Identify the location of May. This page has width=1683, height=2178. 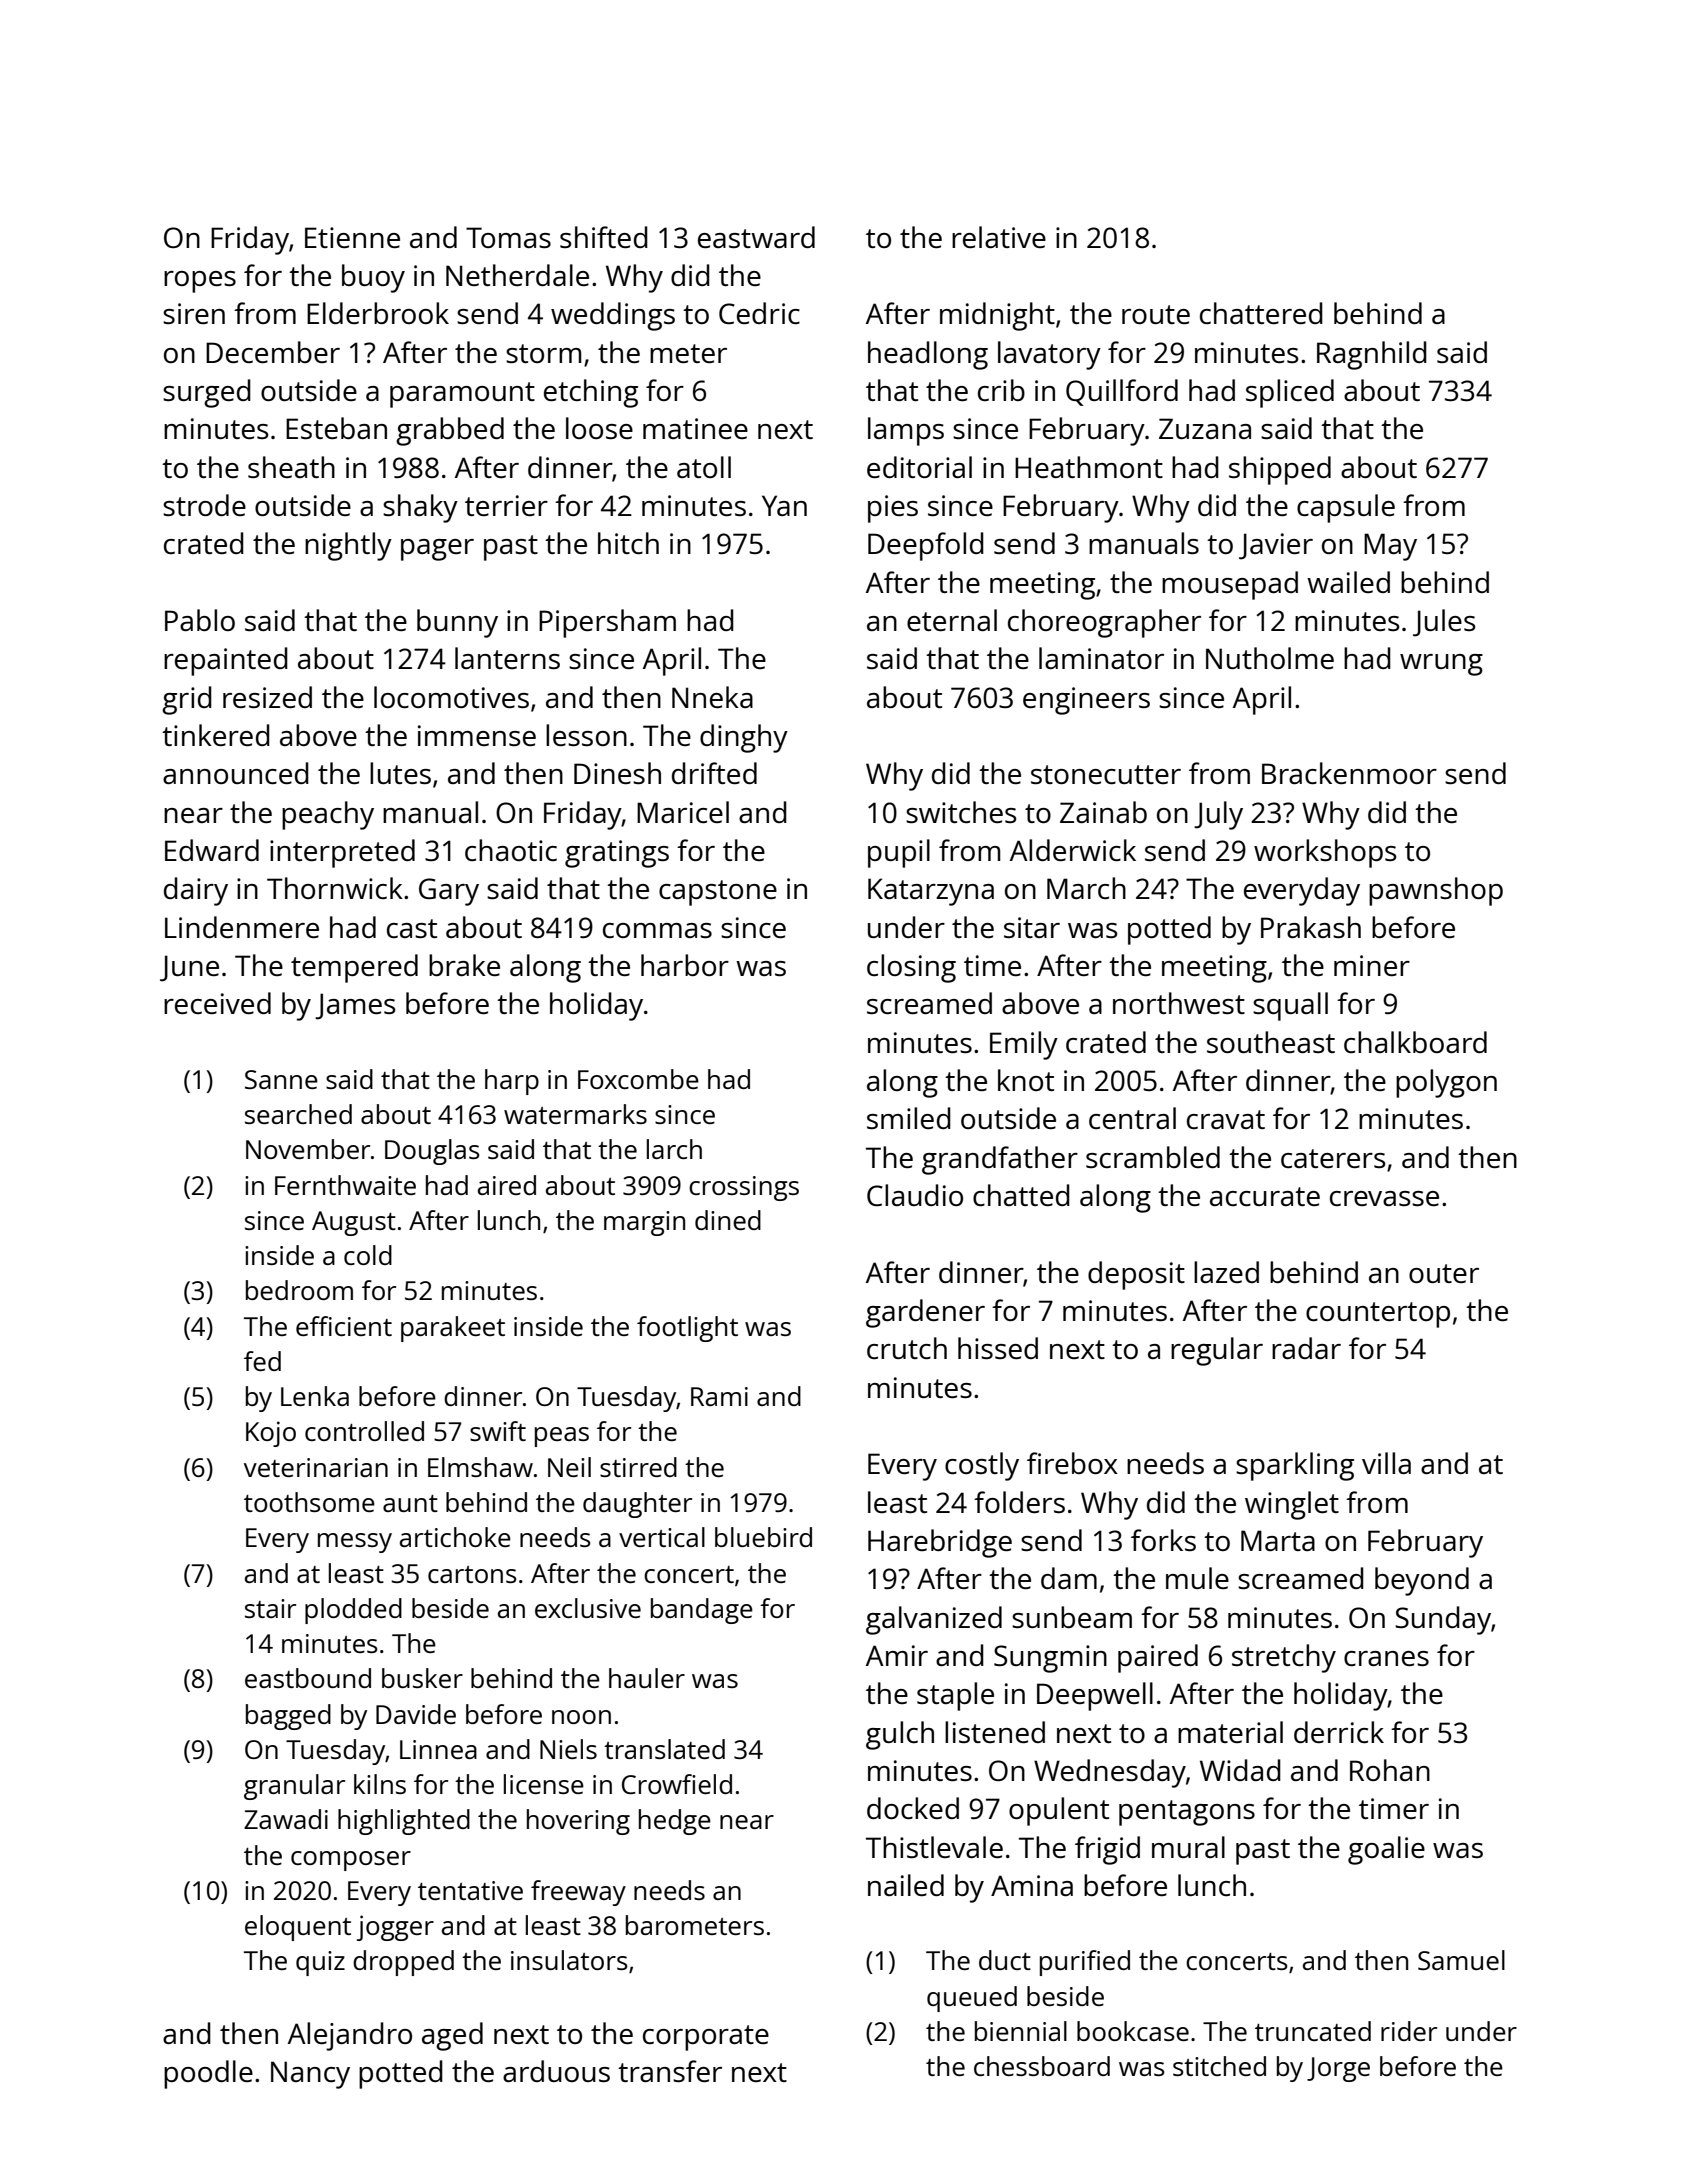
(1390, 547).
